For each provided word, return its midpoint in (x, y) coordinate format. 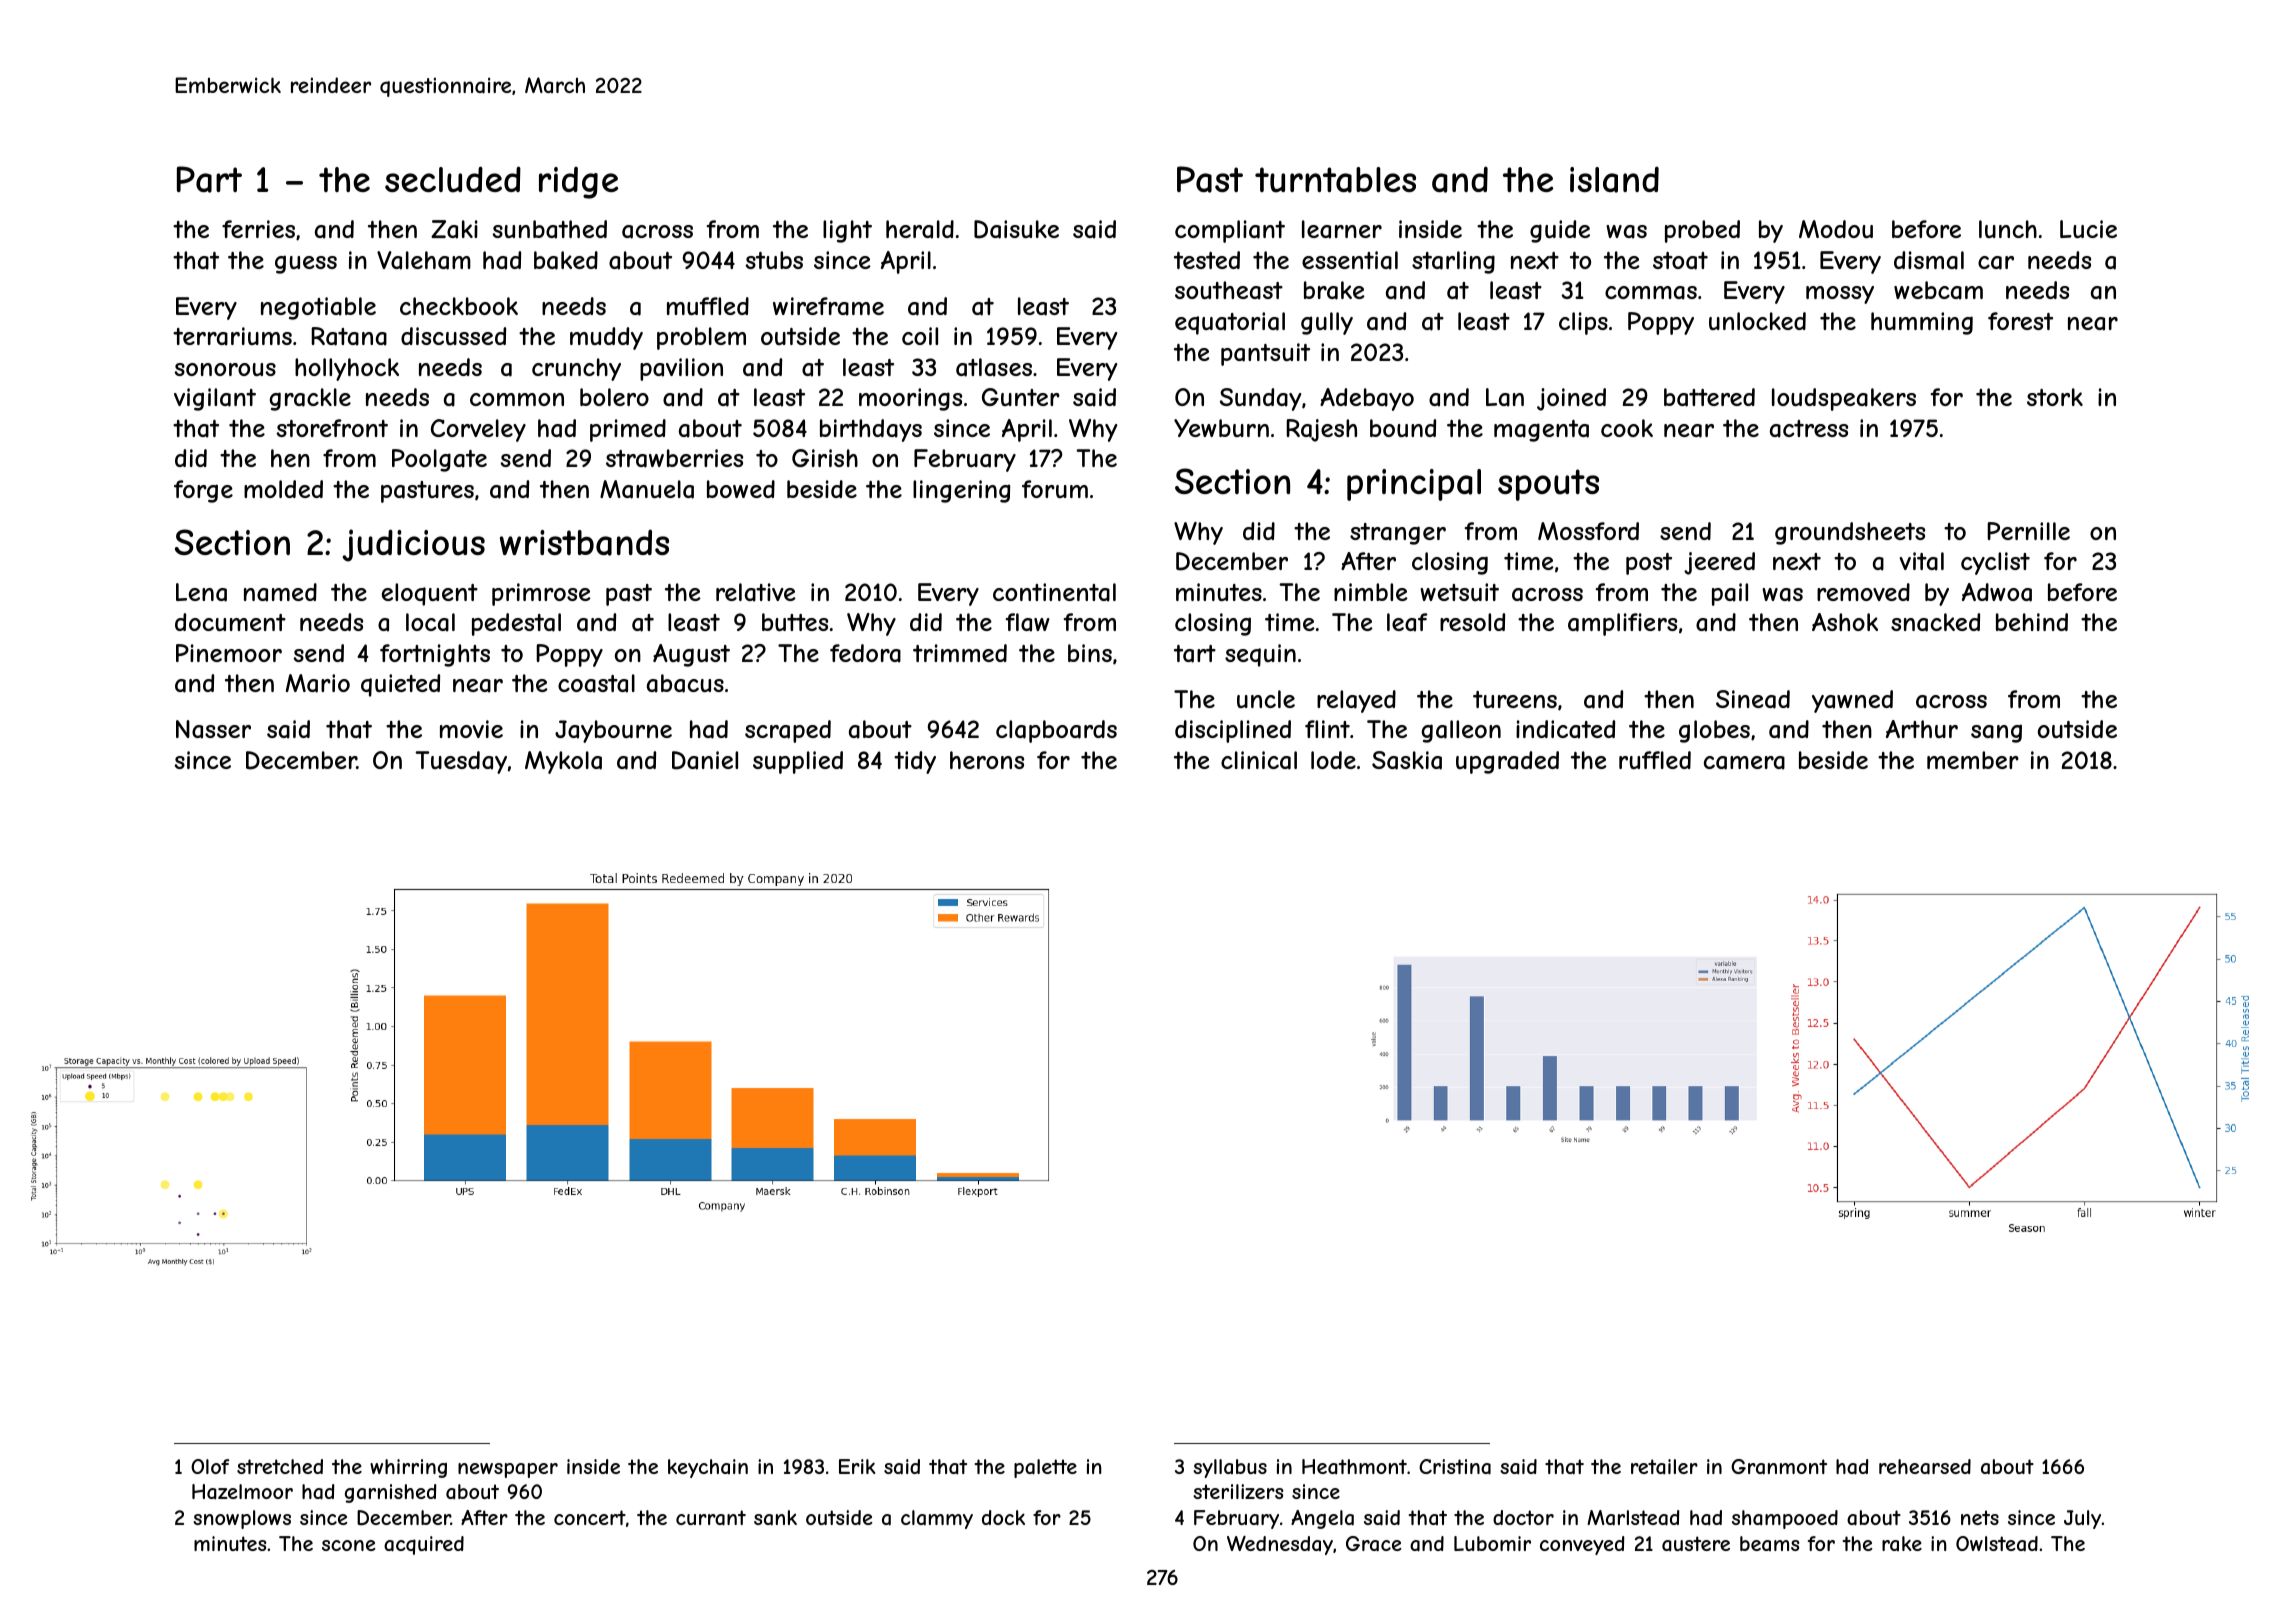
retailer (1664, 1466)
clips (1583, 323)
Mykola (563, 762)
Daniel (705, 760)
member (1973, 760)
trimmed (960, 653)
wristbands (584, 542)
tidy (915, 762)
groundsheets (1850, 533)
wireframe (828, 306)
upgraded (1507, 762)
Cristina (1455, 1467)
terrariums (232, 336)
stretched (280, 1466)
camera (1744, 763)
